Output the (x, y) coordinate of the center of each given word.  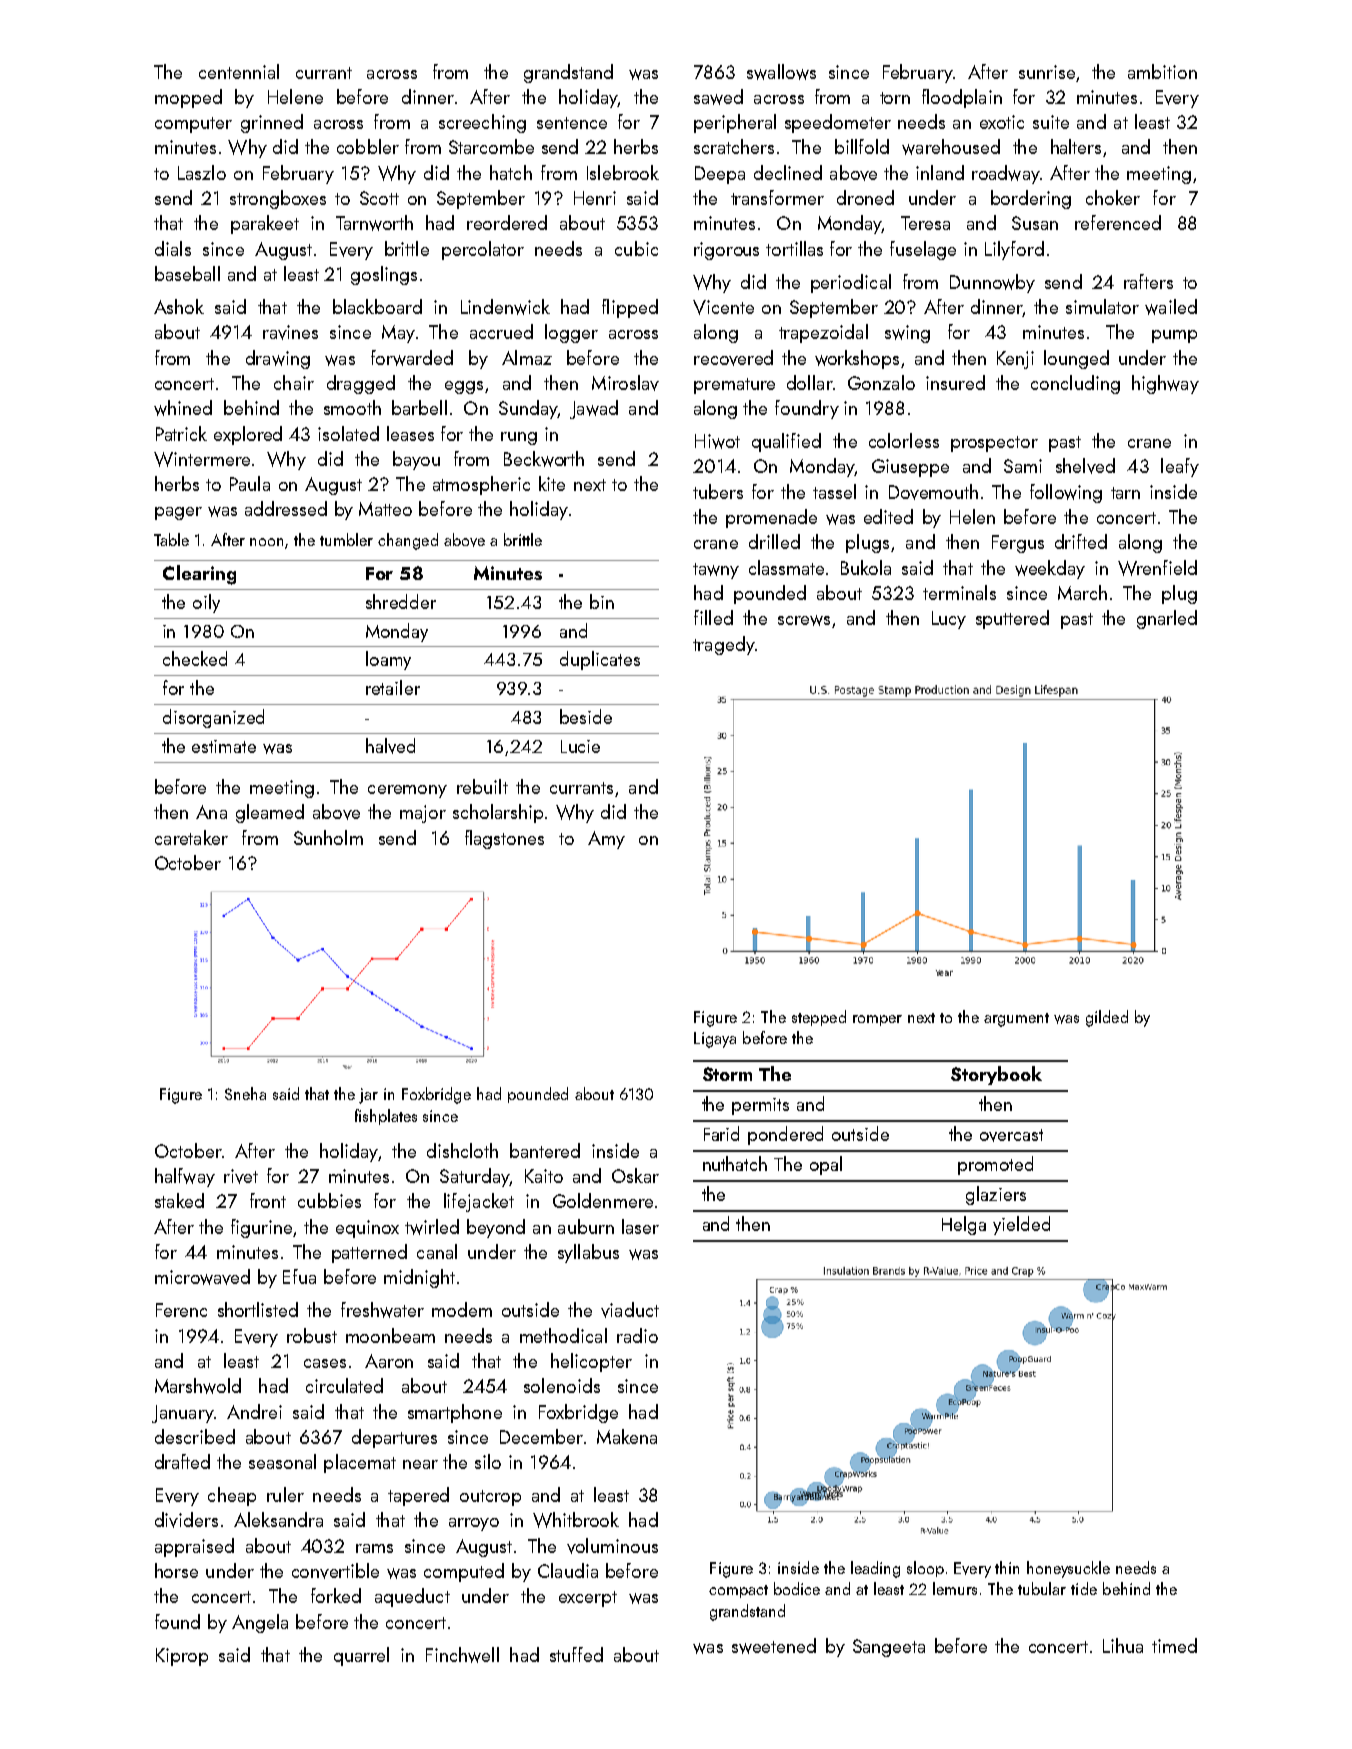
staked (179, 1200)
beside (586, 716)
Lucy (949, 620)
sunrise (1047, 72)
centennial (239, 71)
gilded (1107, 1018)
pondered (785, 1135)
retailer (393, 687)
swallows (781, 72)
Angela (260, 1623)
